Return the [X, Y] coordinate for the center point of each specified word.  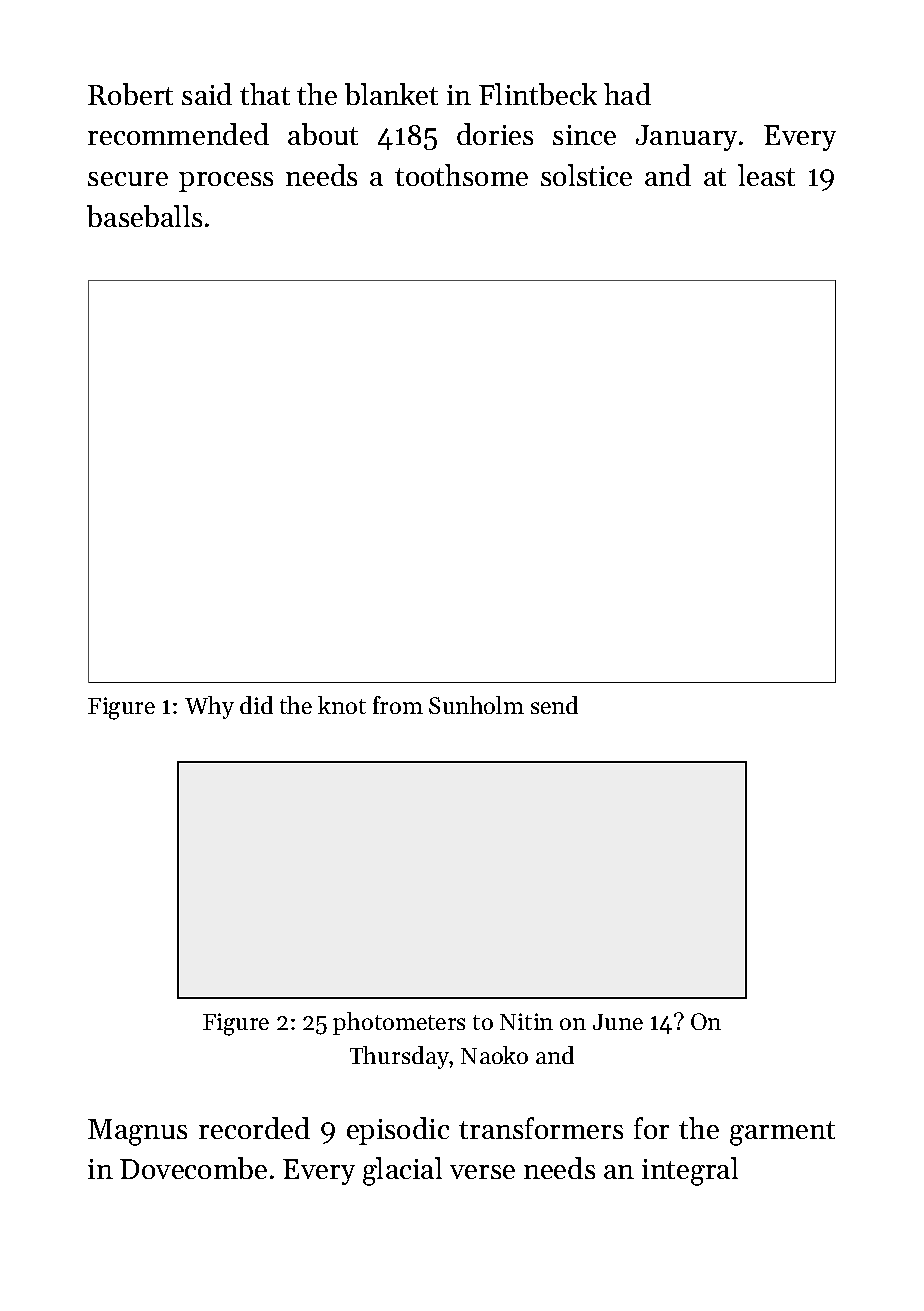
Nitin [526, 1021]
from [398, 705]
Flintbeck [538, 94]
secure [128, 179]
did [256, 705]
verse [482, 1172]
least [766, 175]
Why [209, 707]
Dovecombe [193, 1168]
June [618, 1022]
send [554, 705]
